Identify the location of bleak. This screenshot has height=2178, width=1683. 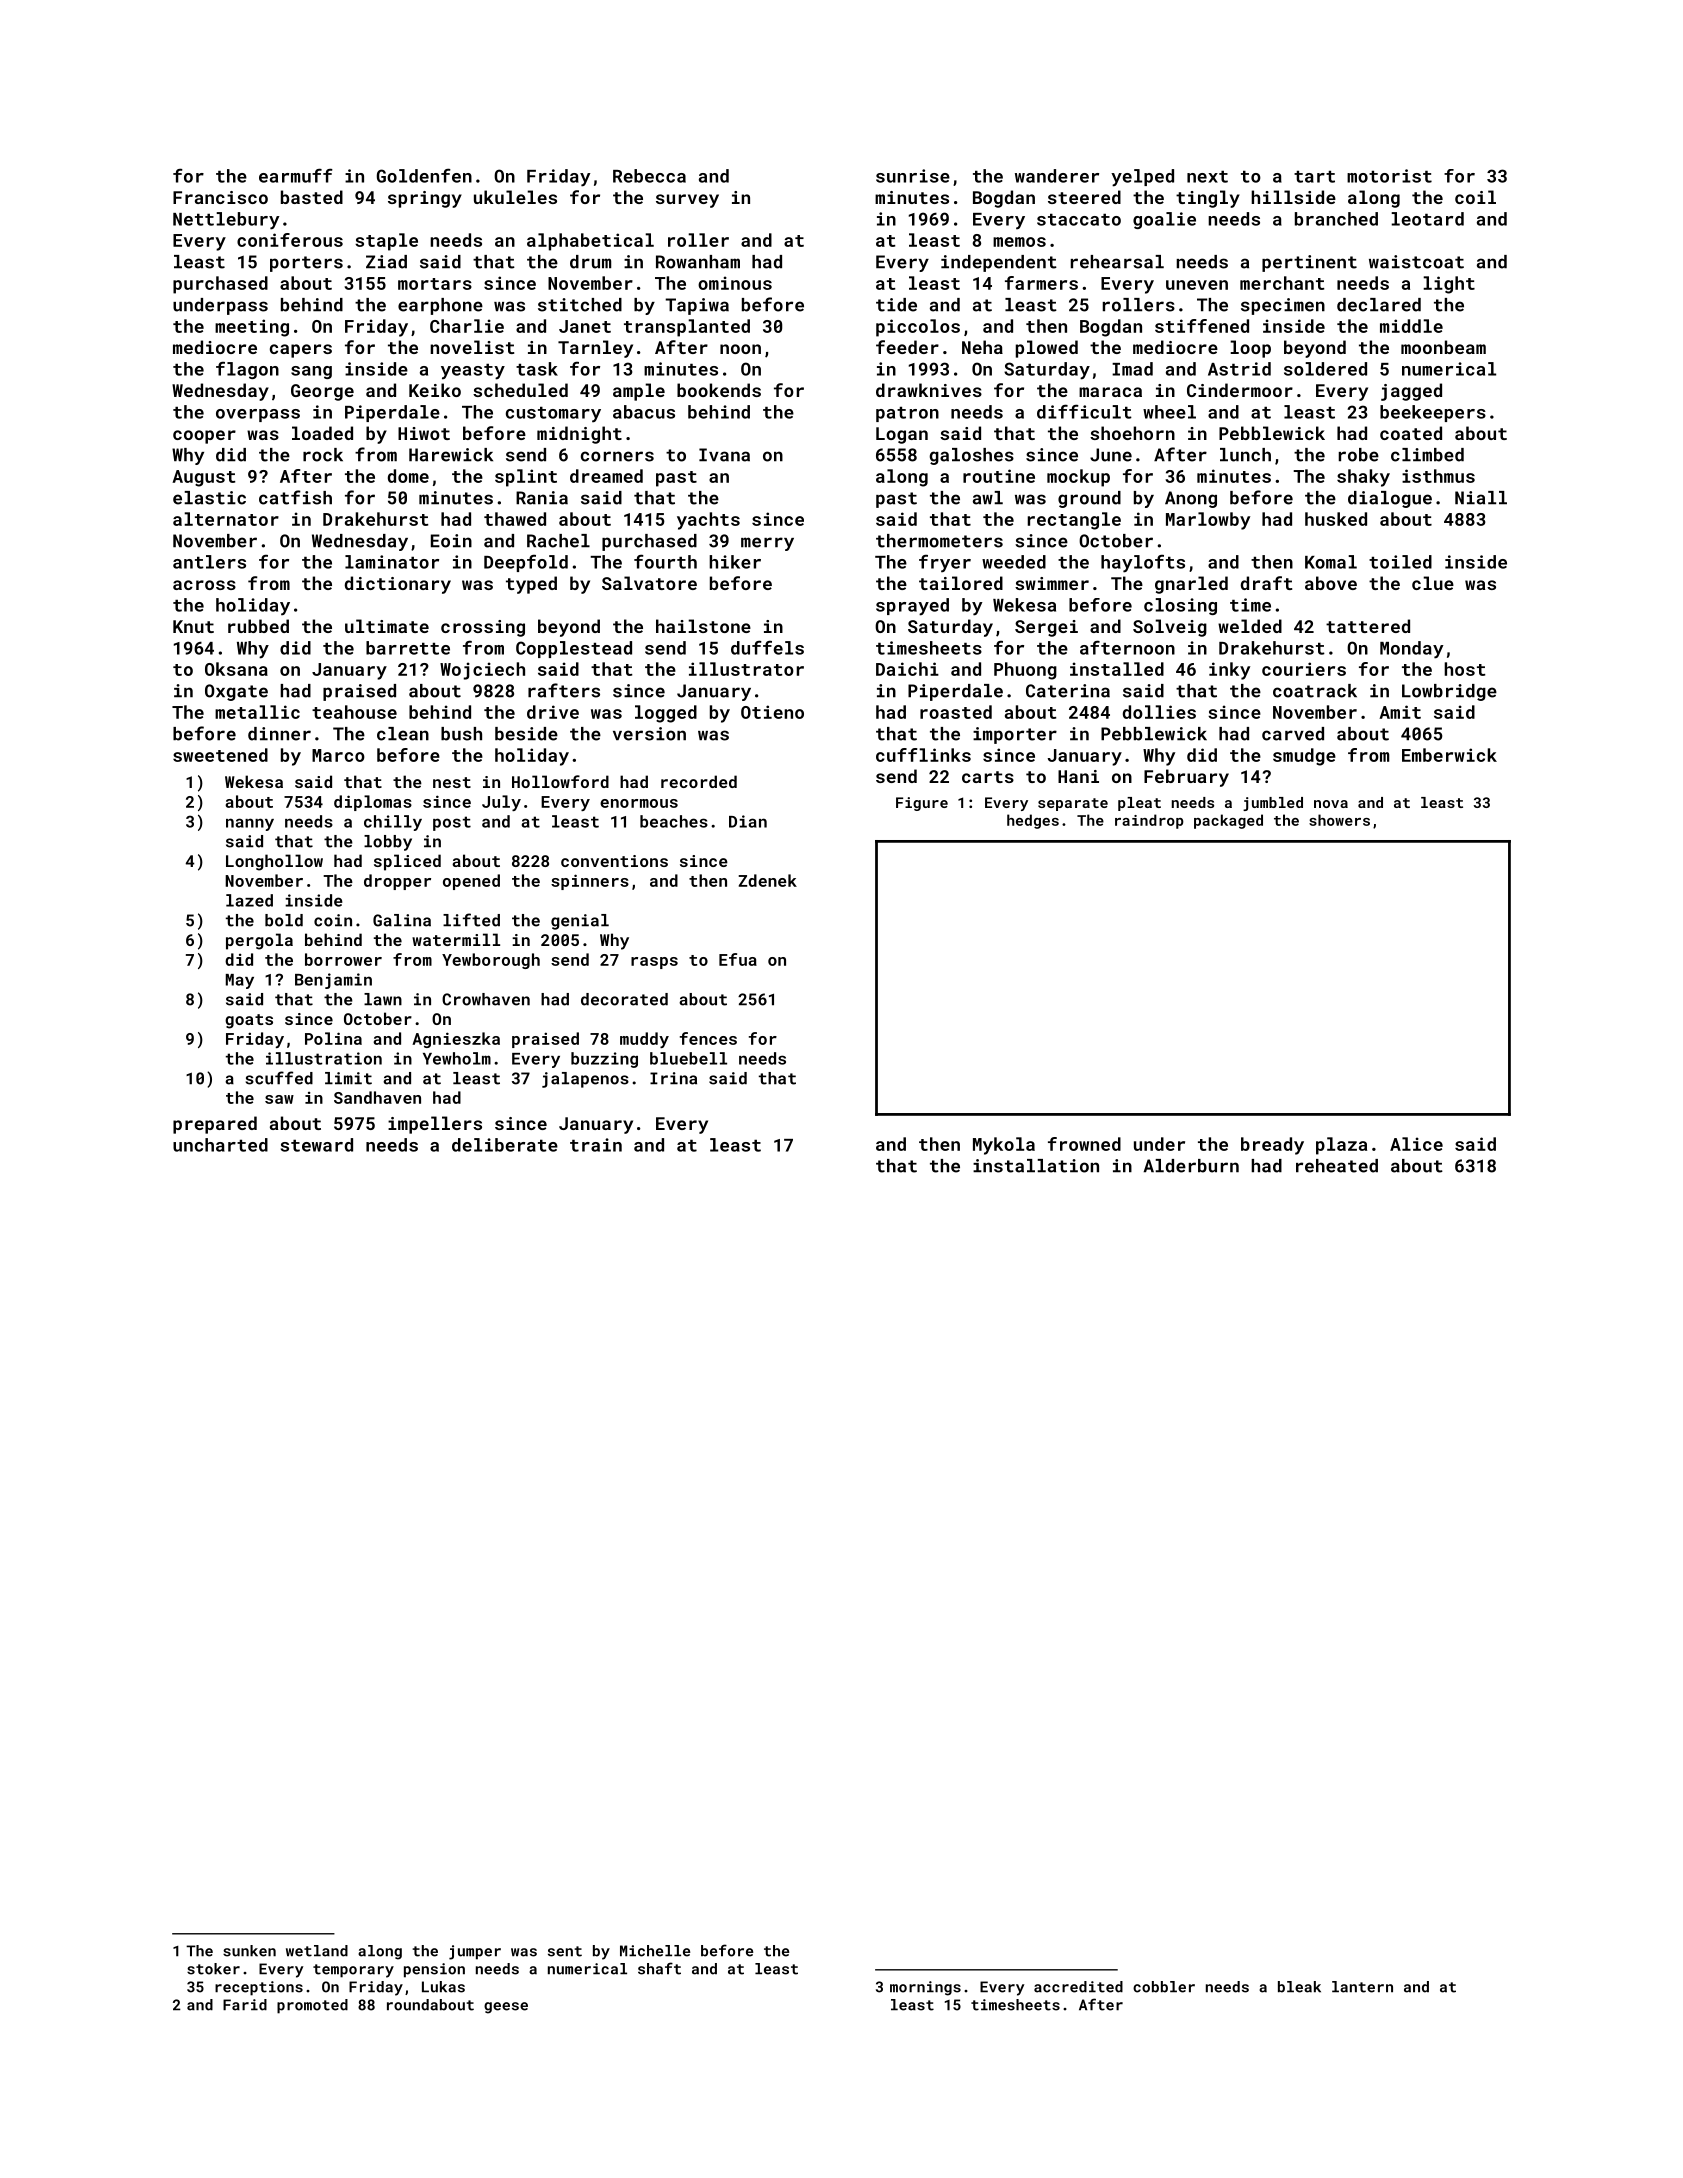
(1299, 1987).
